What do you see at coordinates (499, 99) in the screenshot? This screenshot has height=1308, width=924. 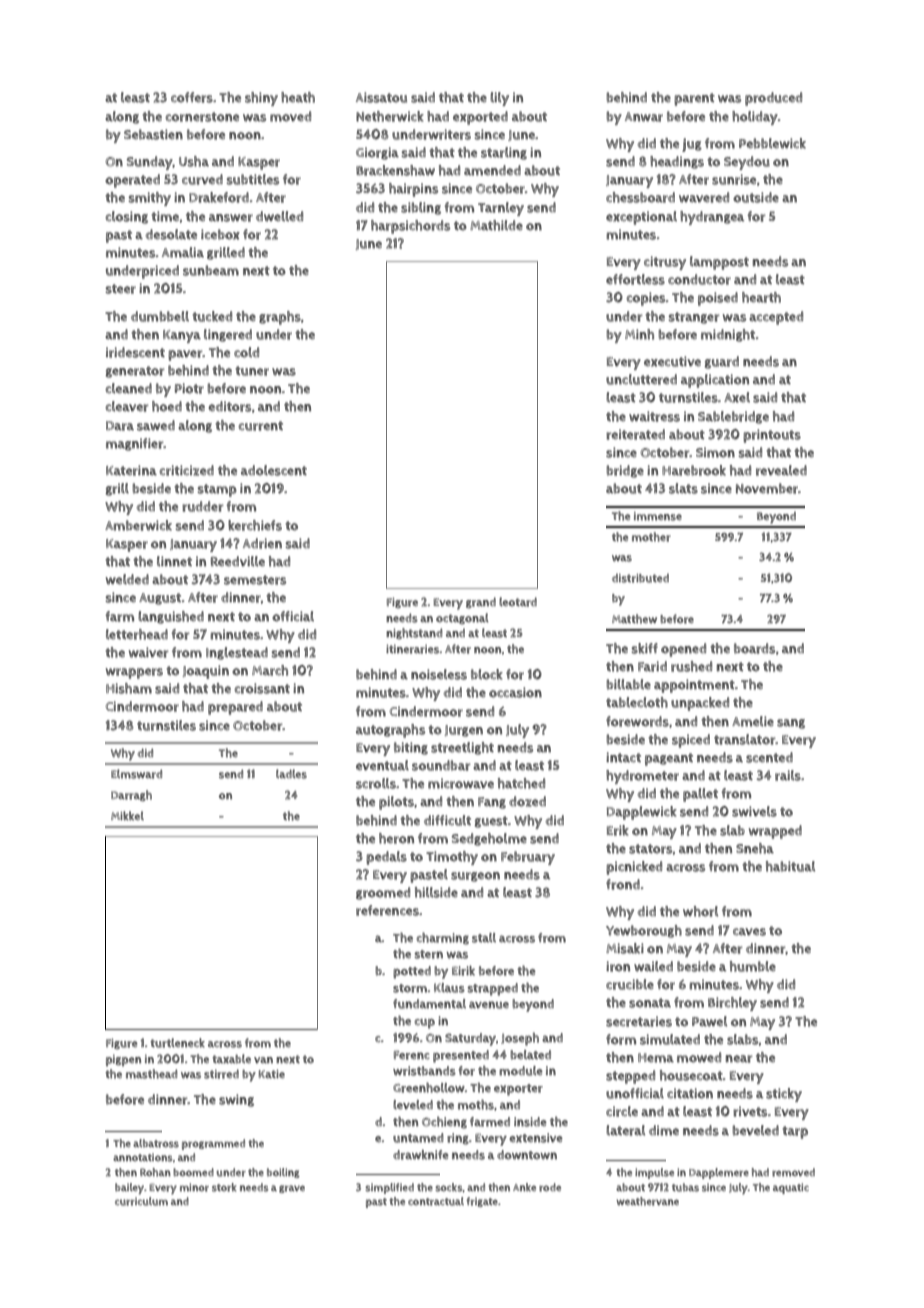 I see `lily` at bounding box center [499, 99].
